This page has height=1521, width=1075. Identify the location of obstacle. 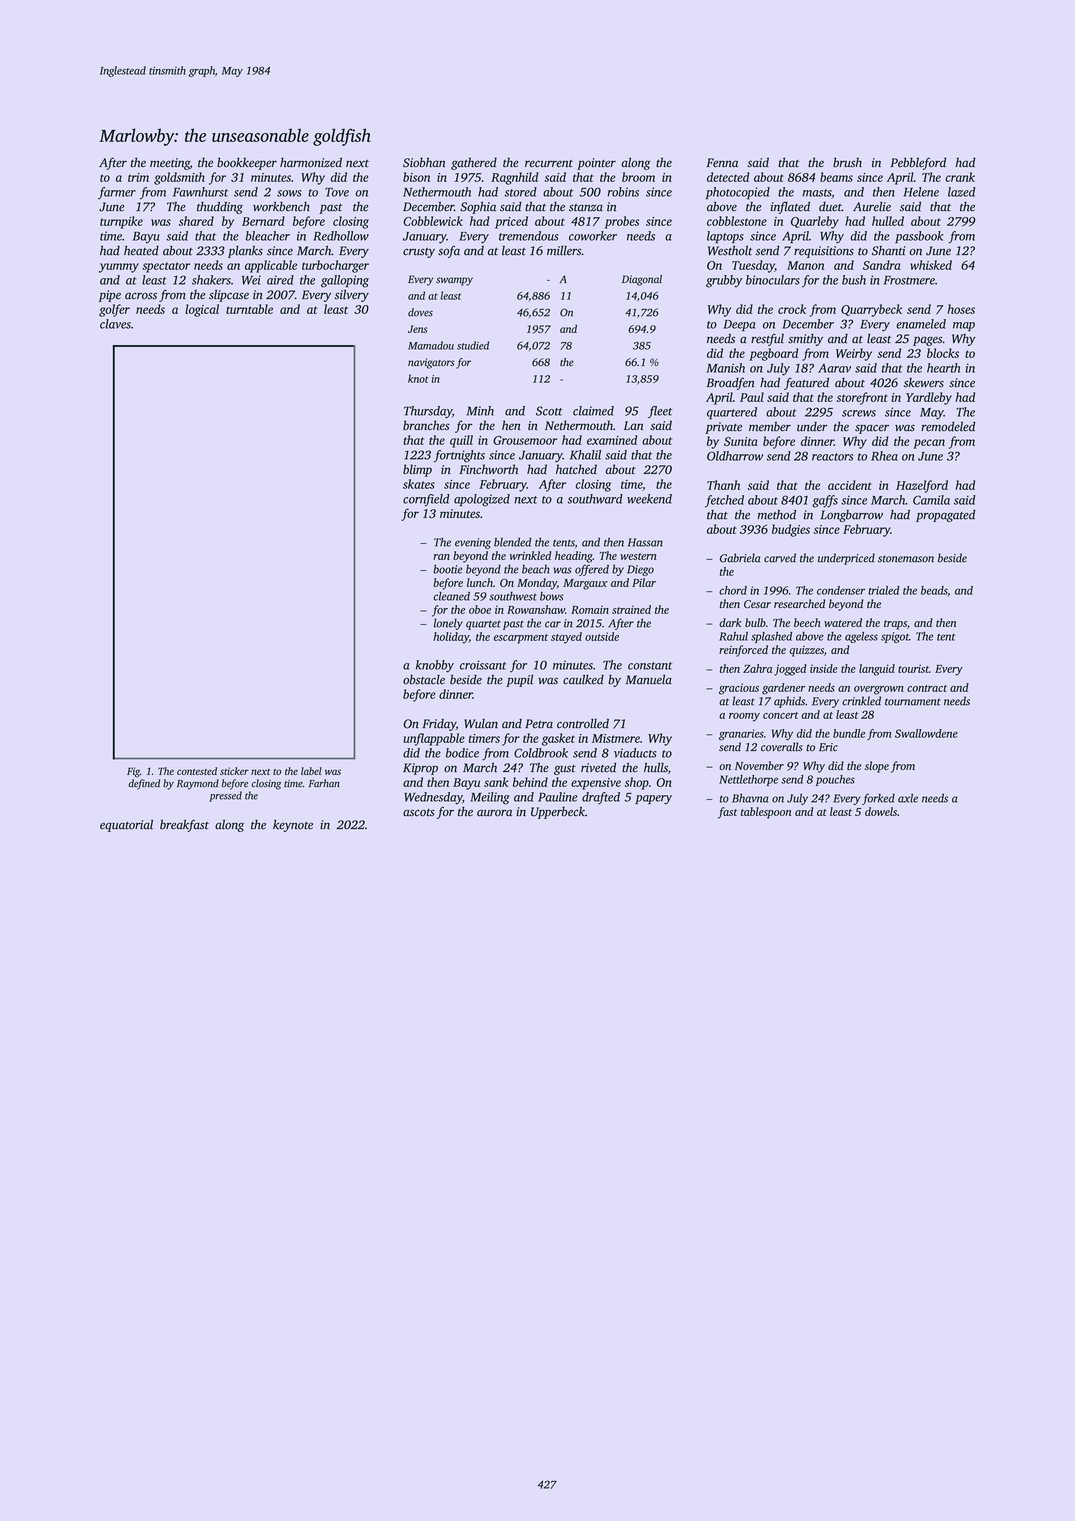
(424, 680).
